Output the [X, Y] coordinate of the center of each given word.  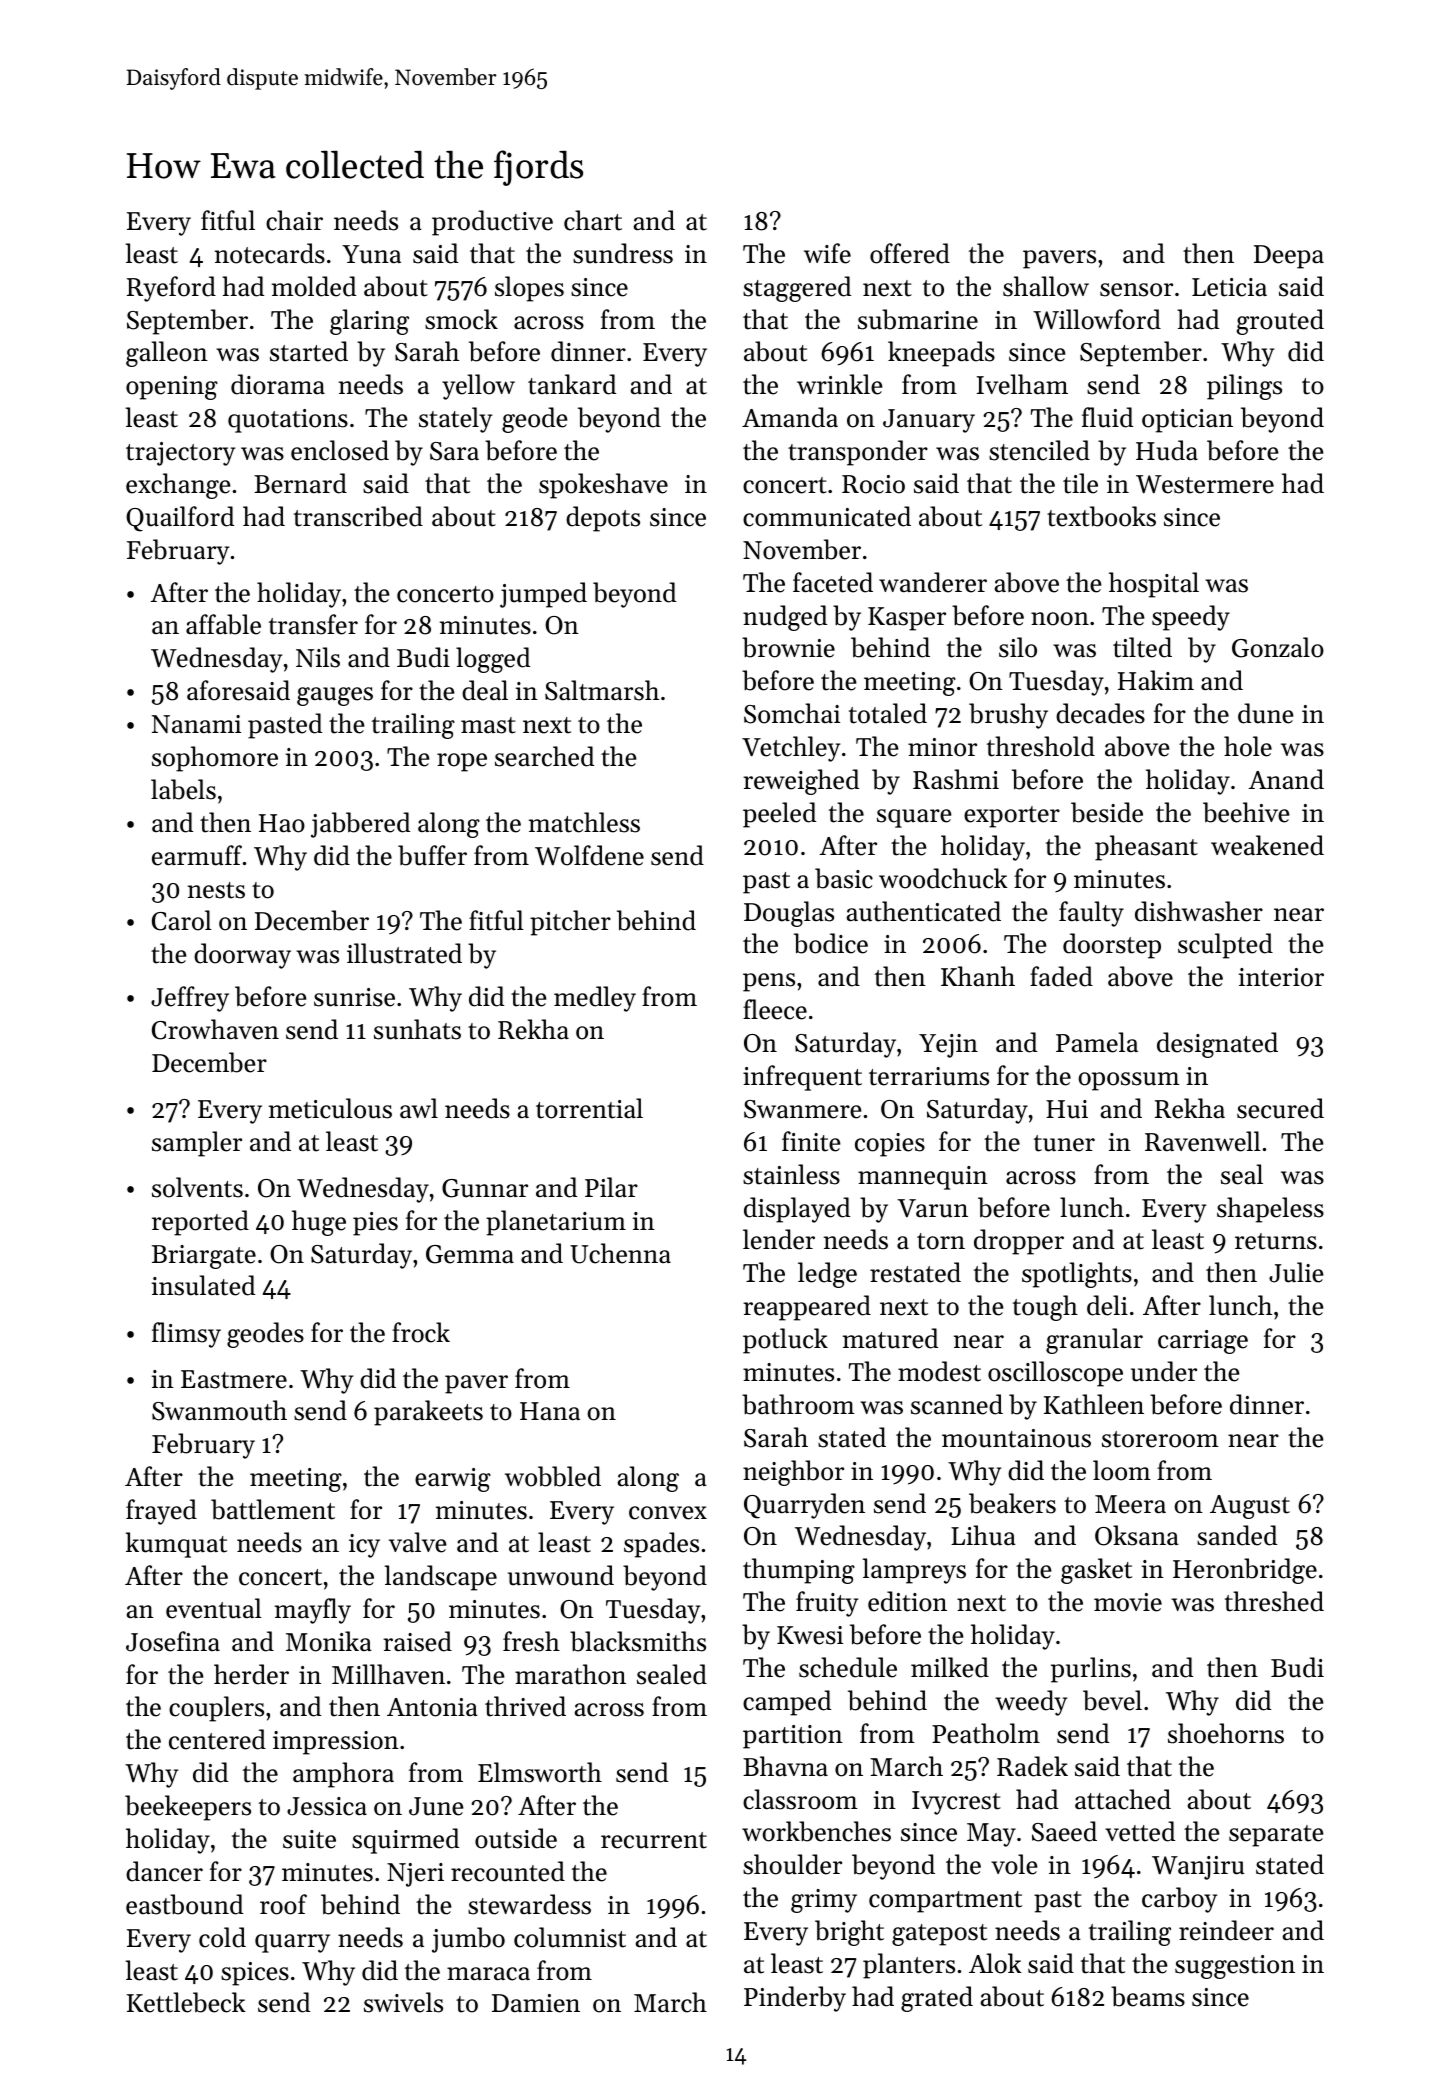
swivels [403, 2002]
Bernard [300, 483]
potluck [785, 1341]
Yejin [948, 1046]
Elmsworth [540, 1772]
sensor [1136, 290]
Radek [1032, 1766]
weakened [1267, 845]
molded [314, 286]
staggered [797, 289]
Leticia [1229, 287]
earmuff [197, 855]
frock [421, 1332]
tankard [572, 384]
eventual [214, 1608]
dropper [1019, 1242]
